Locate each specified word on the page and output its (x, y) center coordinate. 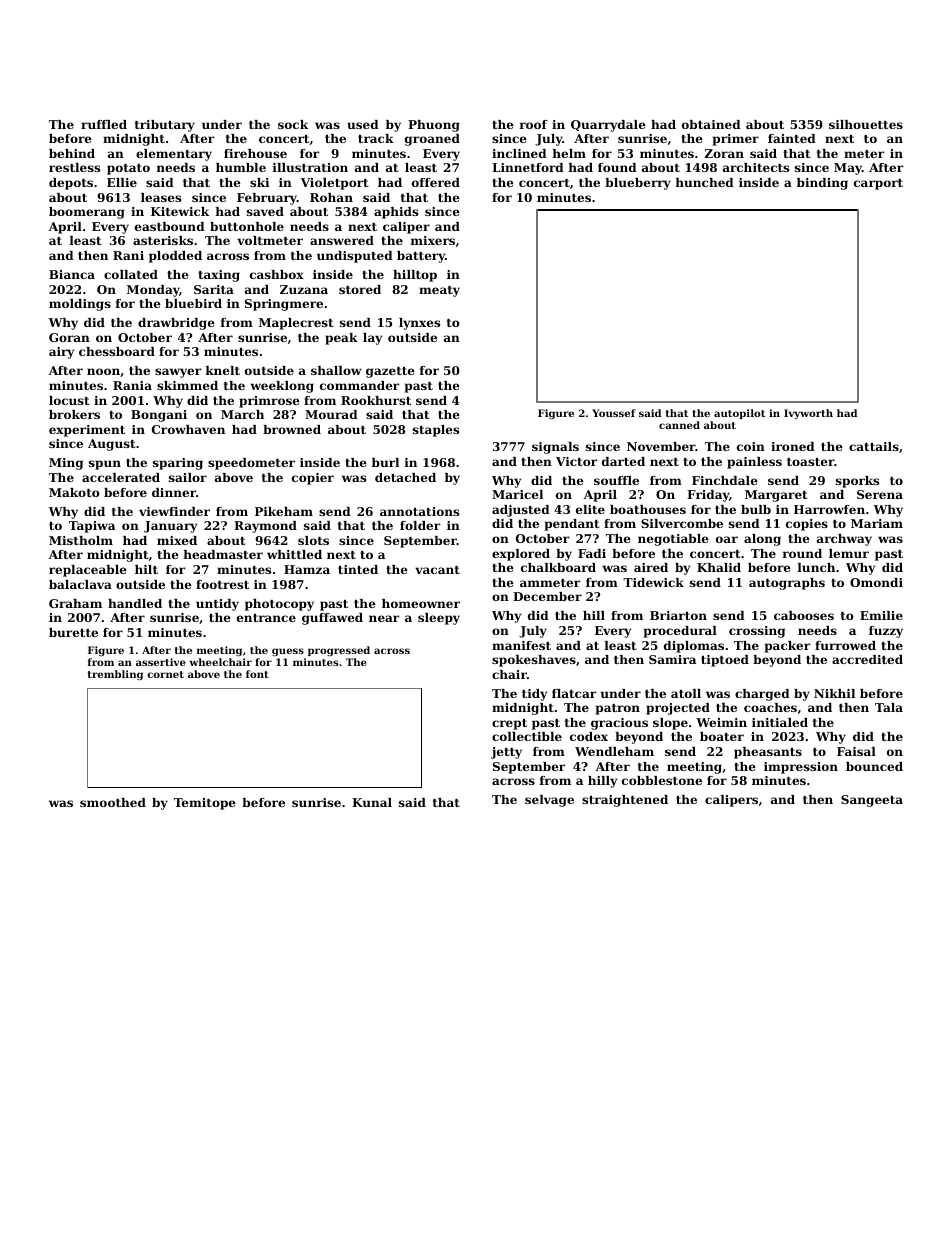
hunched (705, 182)
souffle (616, 480)
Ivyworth (808, 414)
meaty (439, 291)
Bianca (72, 274)
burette (73, 632)
